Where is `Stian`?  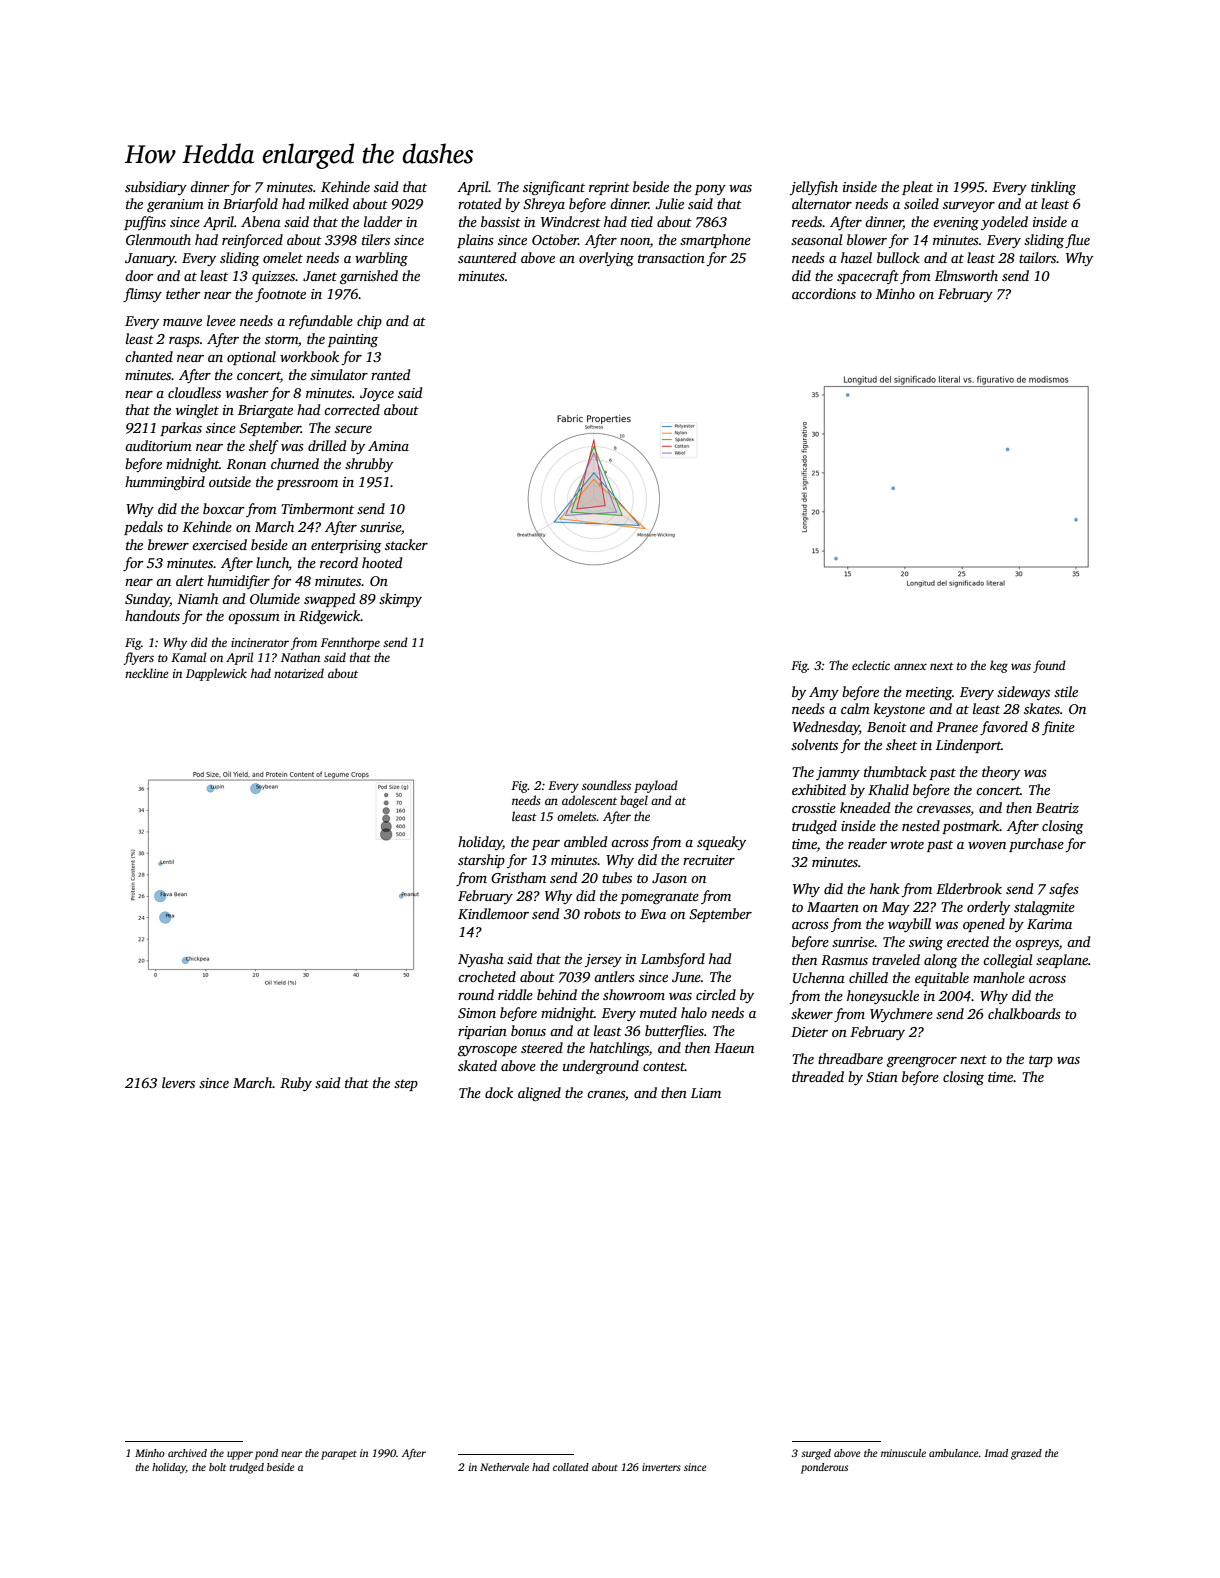
Stian is located at coordinates (882, 1077).
